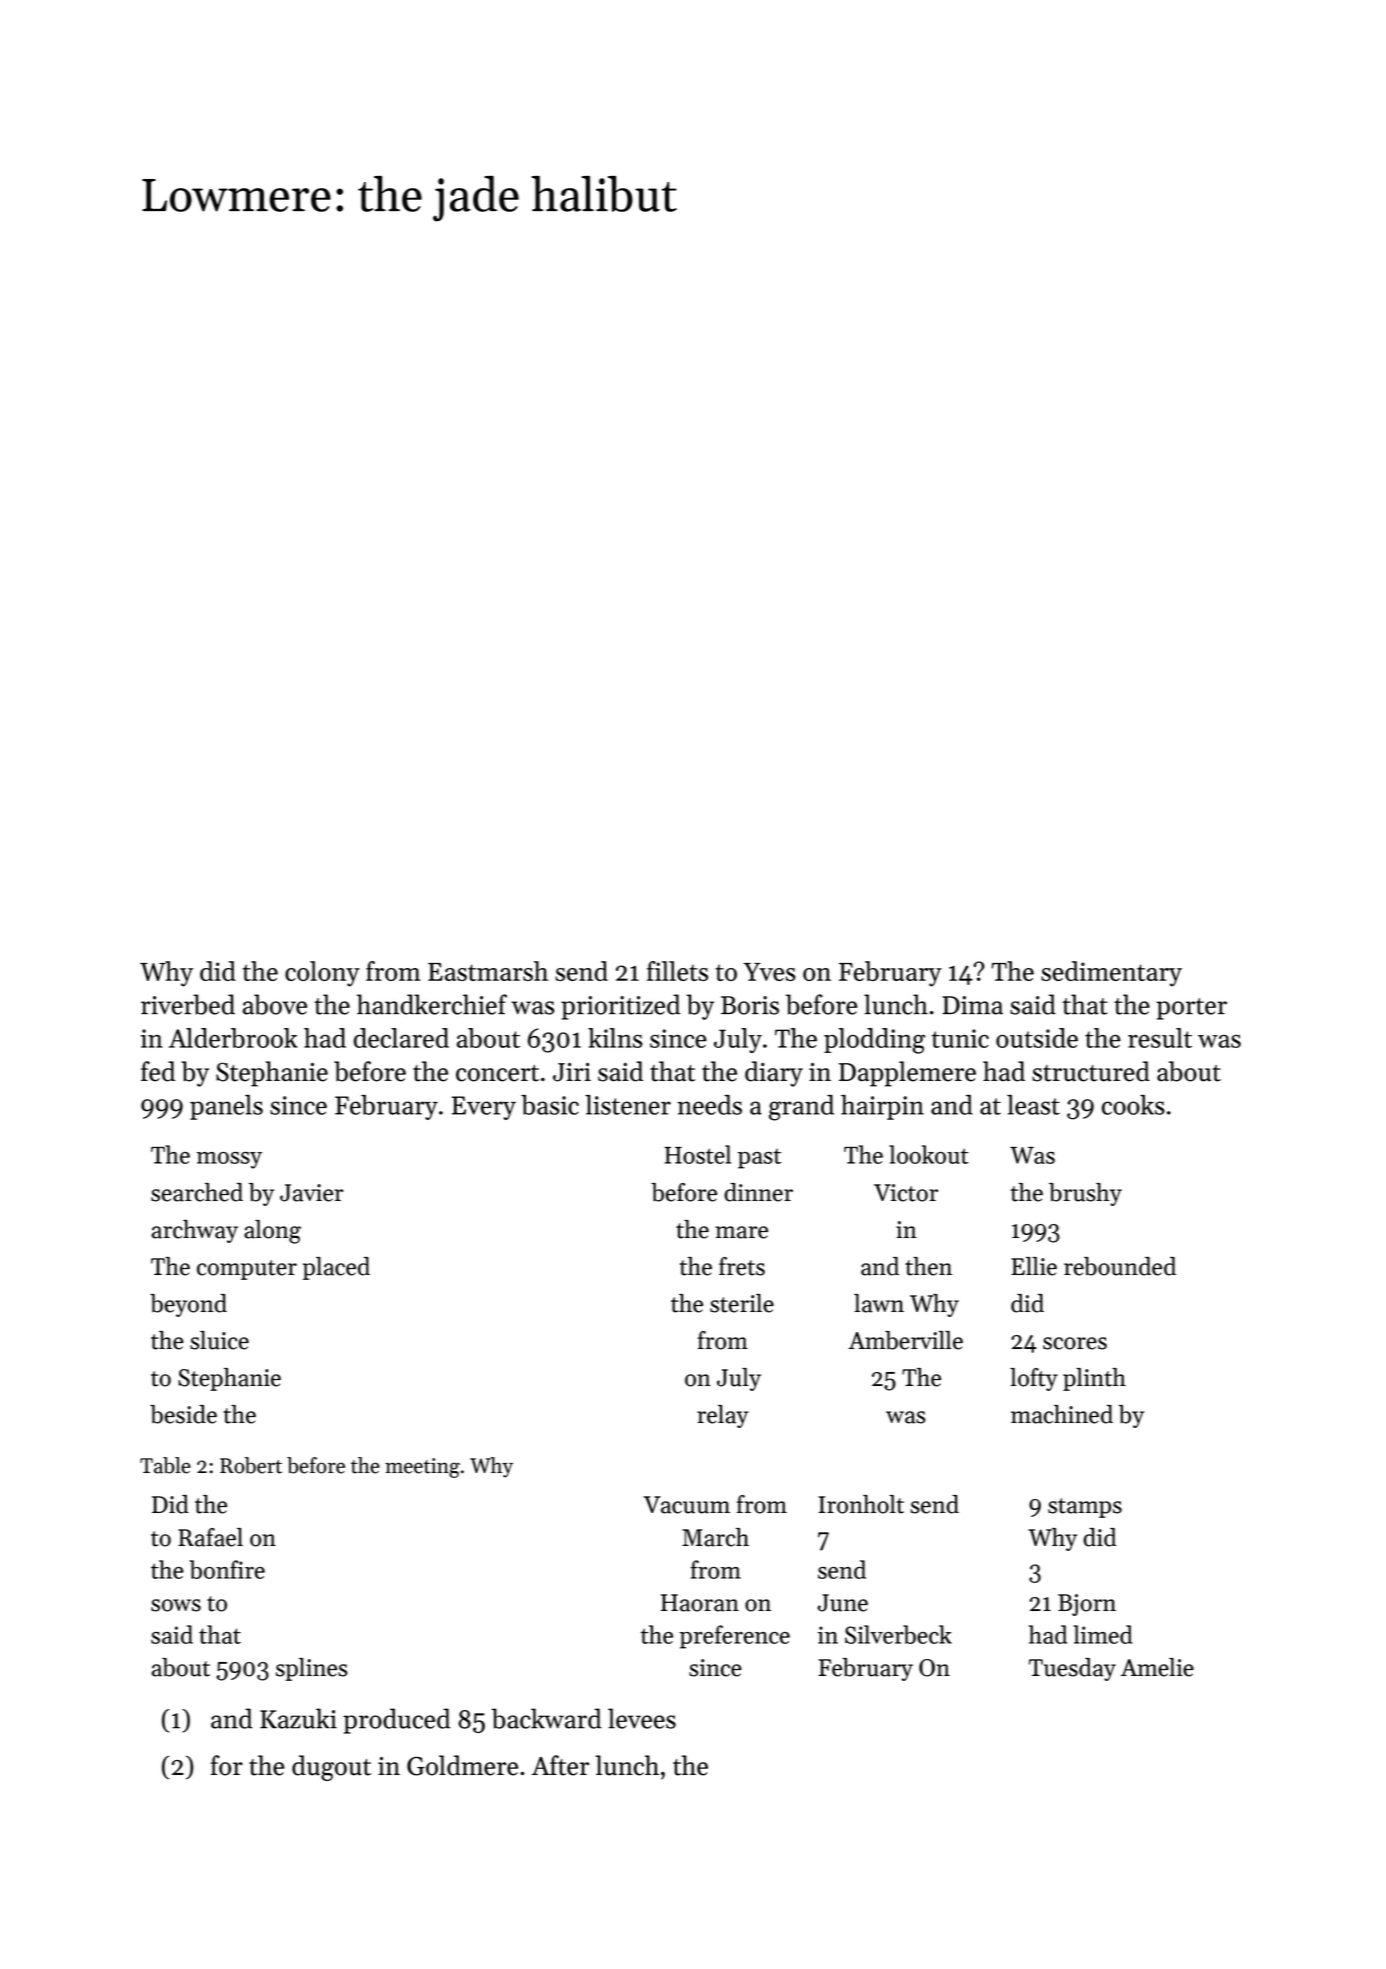 The width and height of the screenshot is (1386, 1969). What do you see at coordinates (188, 1004) in the screenshot?
I see `riverbed` at bounding box center [188, 1004].
